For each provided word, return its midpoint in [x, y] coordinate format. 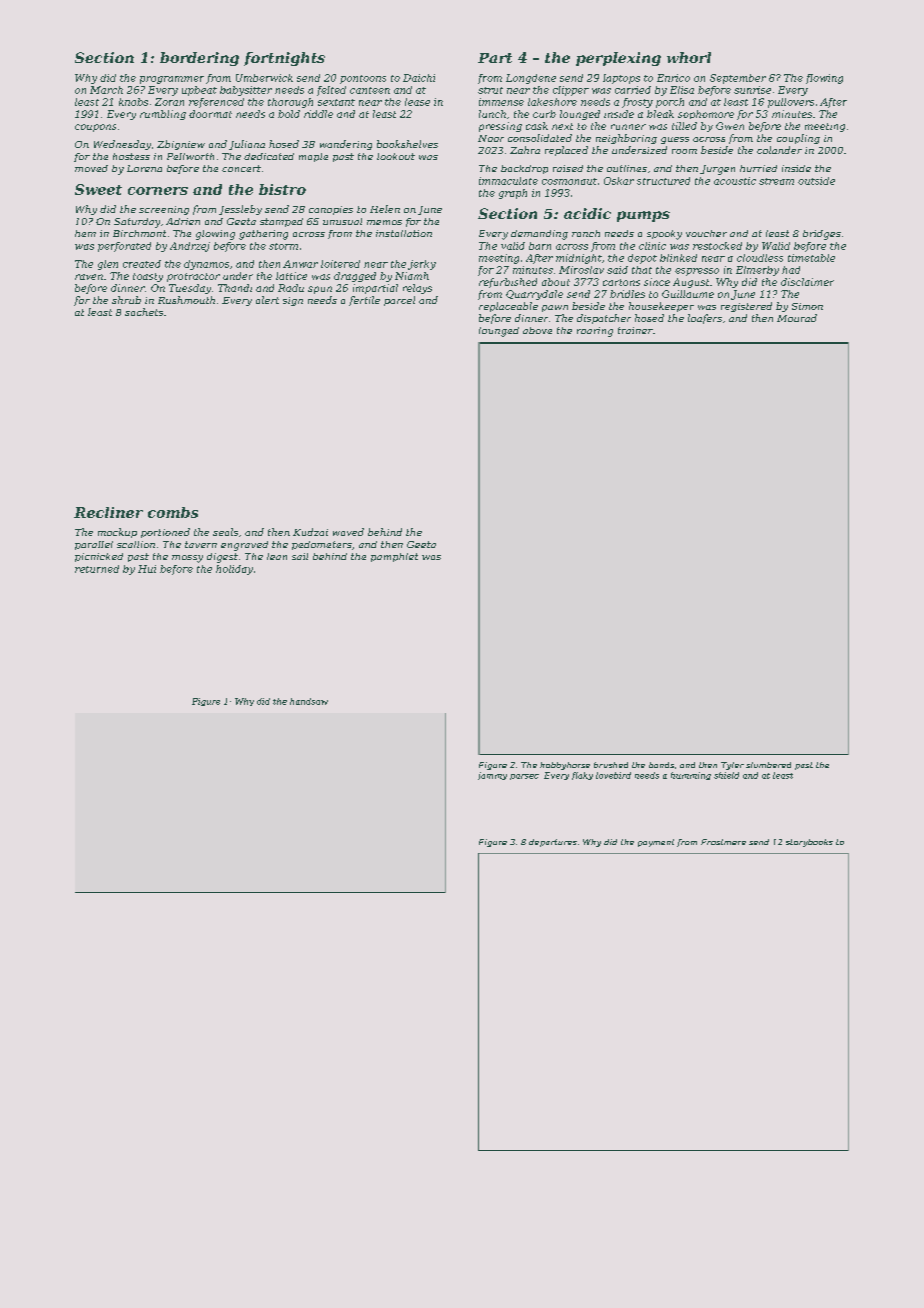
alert [267, 300]
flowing [824, 79]
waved [348, 532]
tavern [201, 544]
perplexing [618, 59]
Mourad [797, 318]
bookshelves [407, 144]
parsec [524, 777]
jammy [492, 776]
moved [91, 168]
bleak [660, 114]
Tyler [732, 766]
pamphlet [394, 557]
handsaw [309, 701]
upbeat [199, 91]
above [537, 330]
